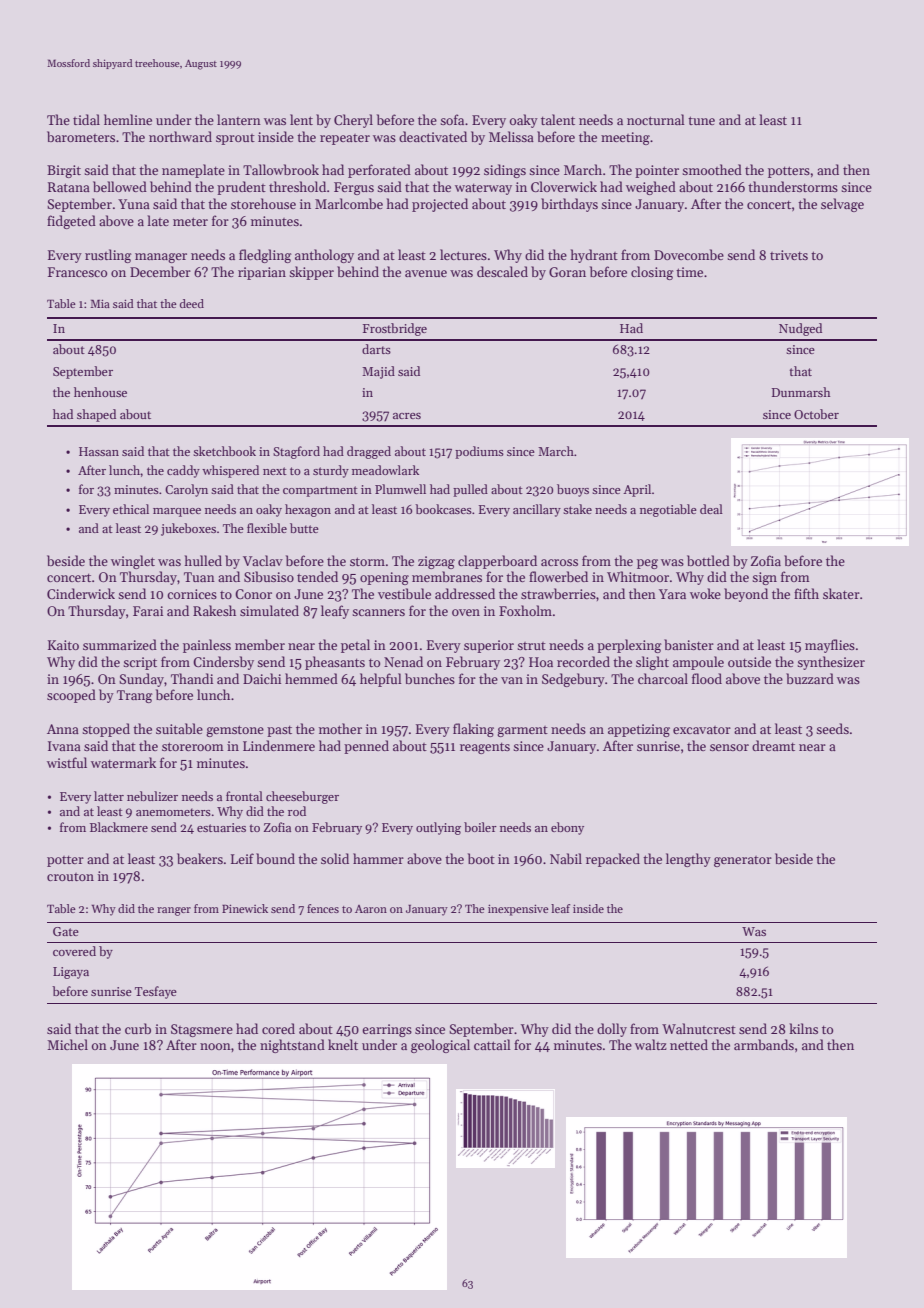 The height and width of the screenshot is (1308, 924). What do you see at coordinates (558, 576) in the screenshot?
I see `flowerbed` at bounding box center [558, 576].
